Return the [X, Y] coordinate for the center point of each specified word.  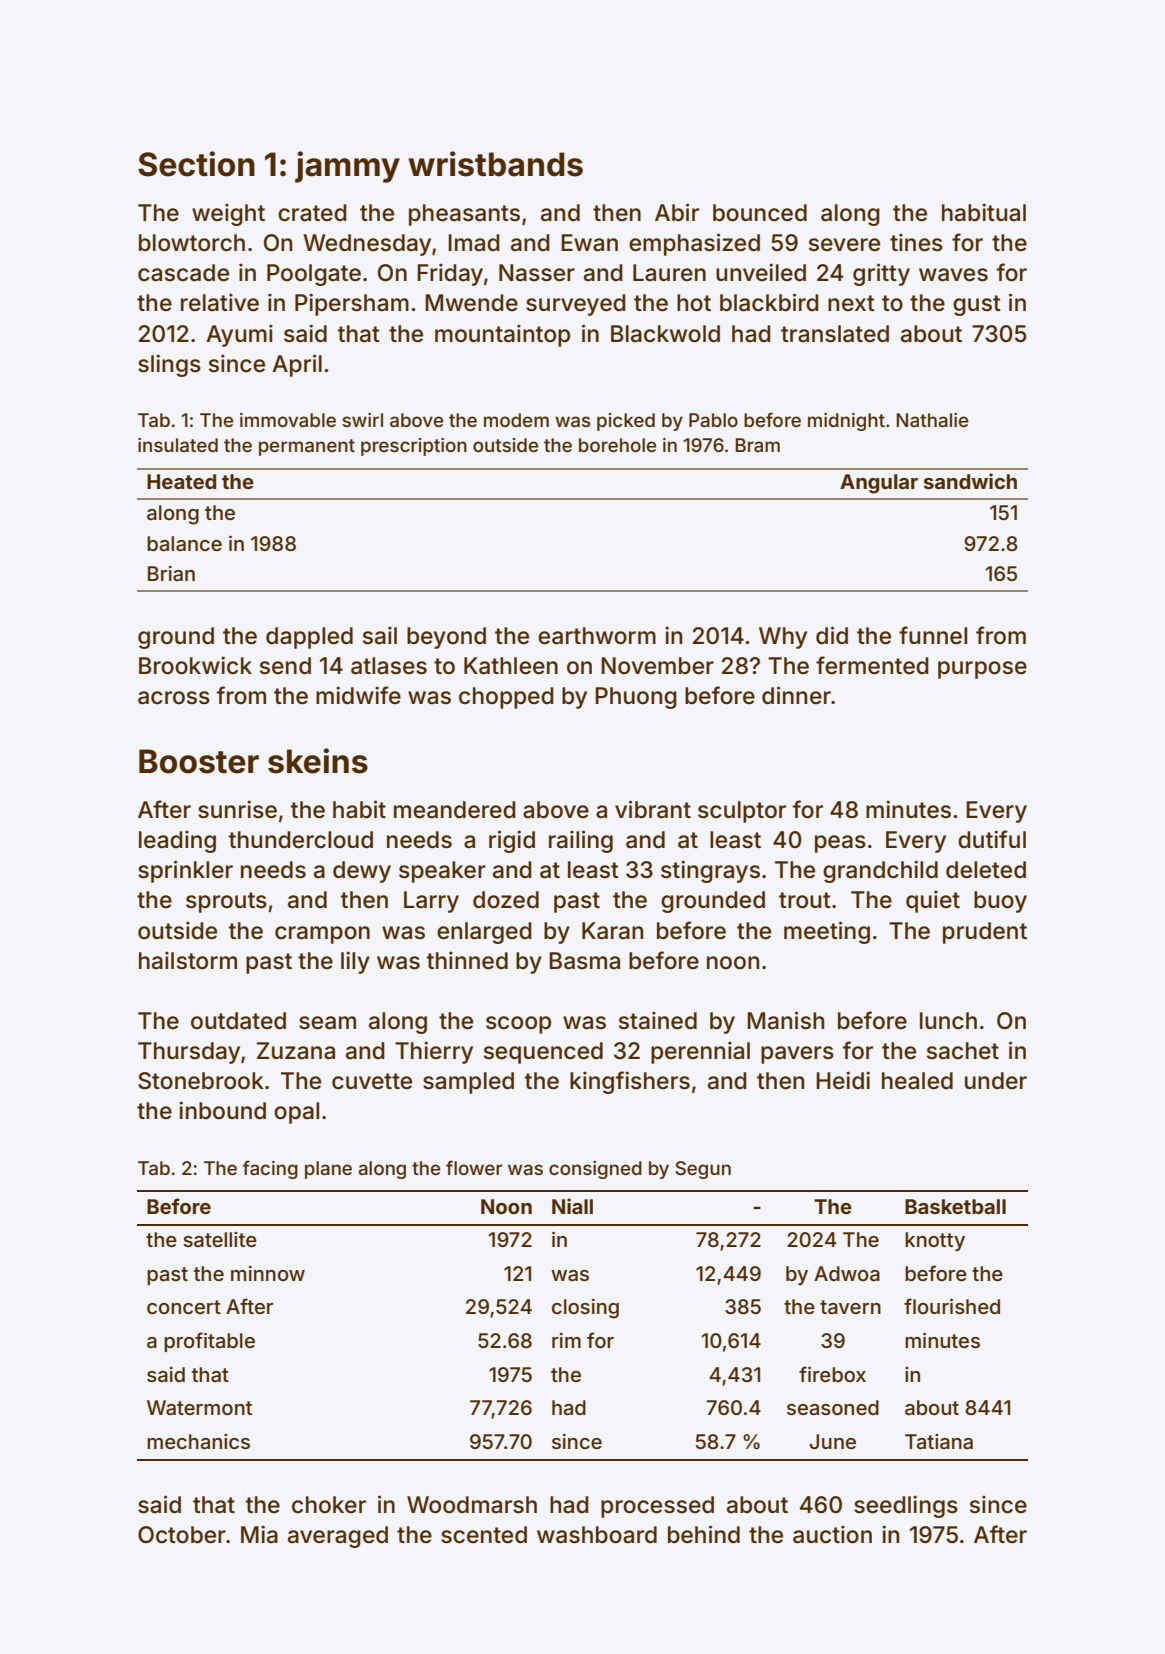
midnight [846, 422]
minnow [268, 1273]
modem [516, 420]
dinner [796, 695]
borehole [618, 445]
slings [169, 365]
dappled [309, 638]
